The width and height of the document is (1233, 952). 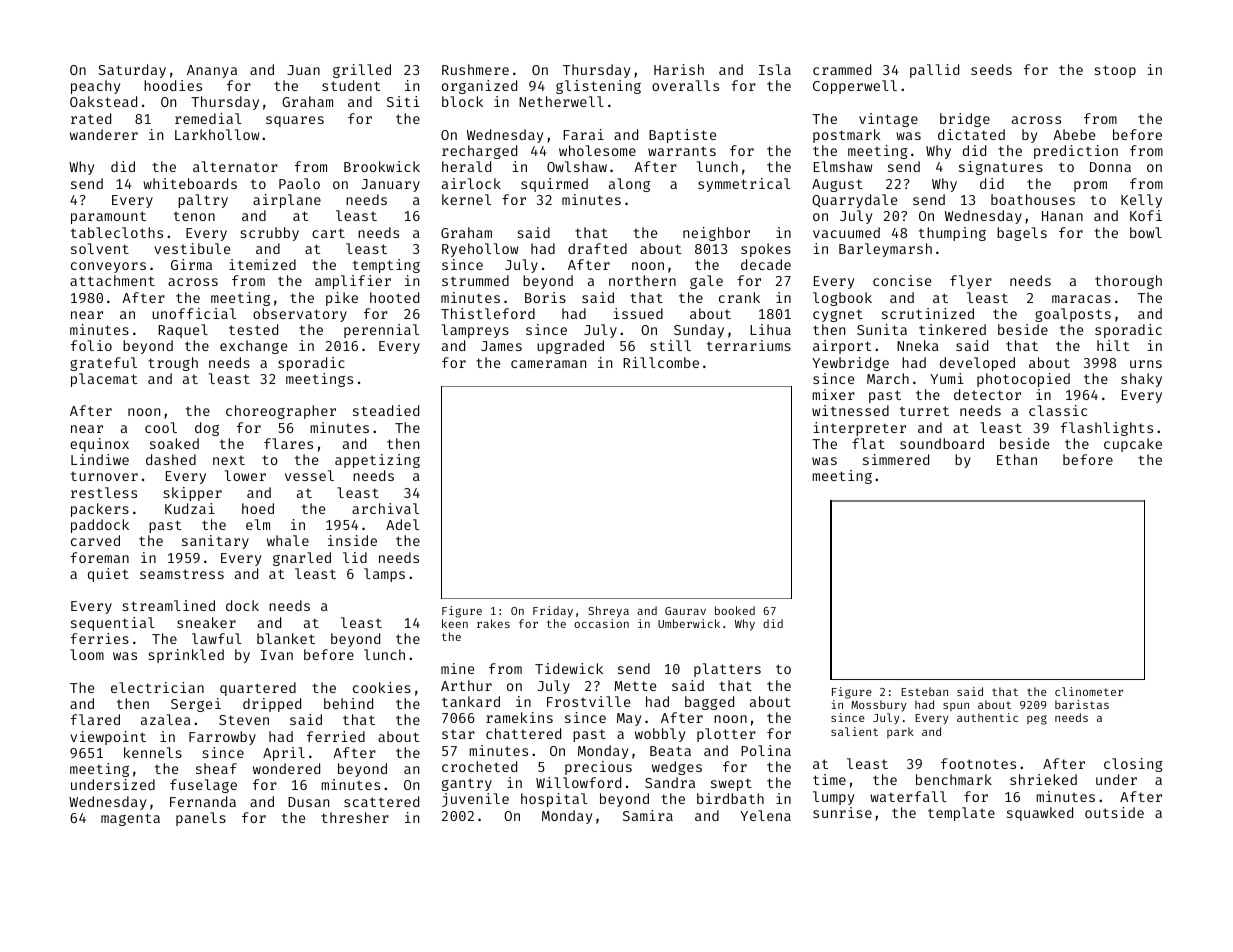 What do you see at coordinates (689, 623) in the document?
I see `Umberwick` at bounding box center [689, 623].
